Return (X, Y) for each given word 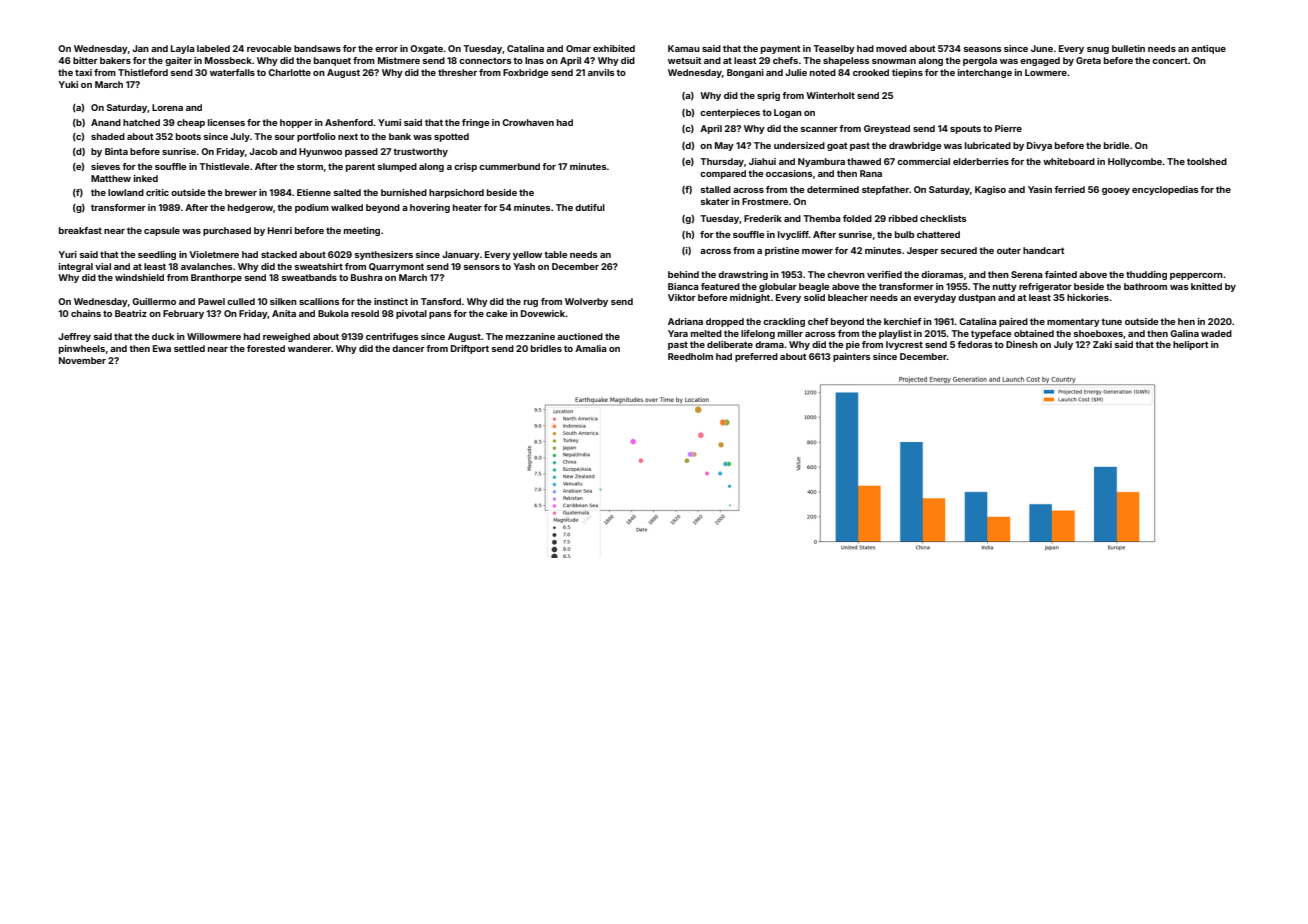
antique (1208, 49)
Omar (578, 48)
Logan (788, 113)
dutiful (590, 207)
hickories (1088, 297)
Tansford (441, 301)
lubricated (988, 145)
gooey (1116, 191)
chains (86, 313)
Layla (183, 49)
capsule (162, 231)
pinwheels (82, 349)
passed (361, 152)
